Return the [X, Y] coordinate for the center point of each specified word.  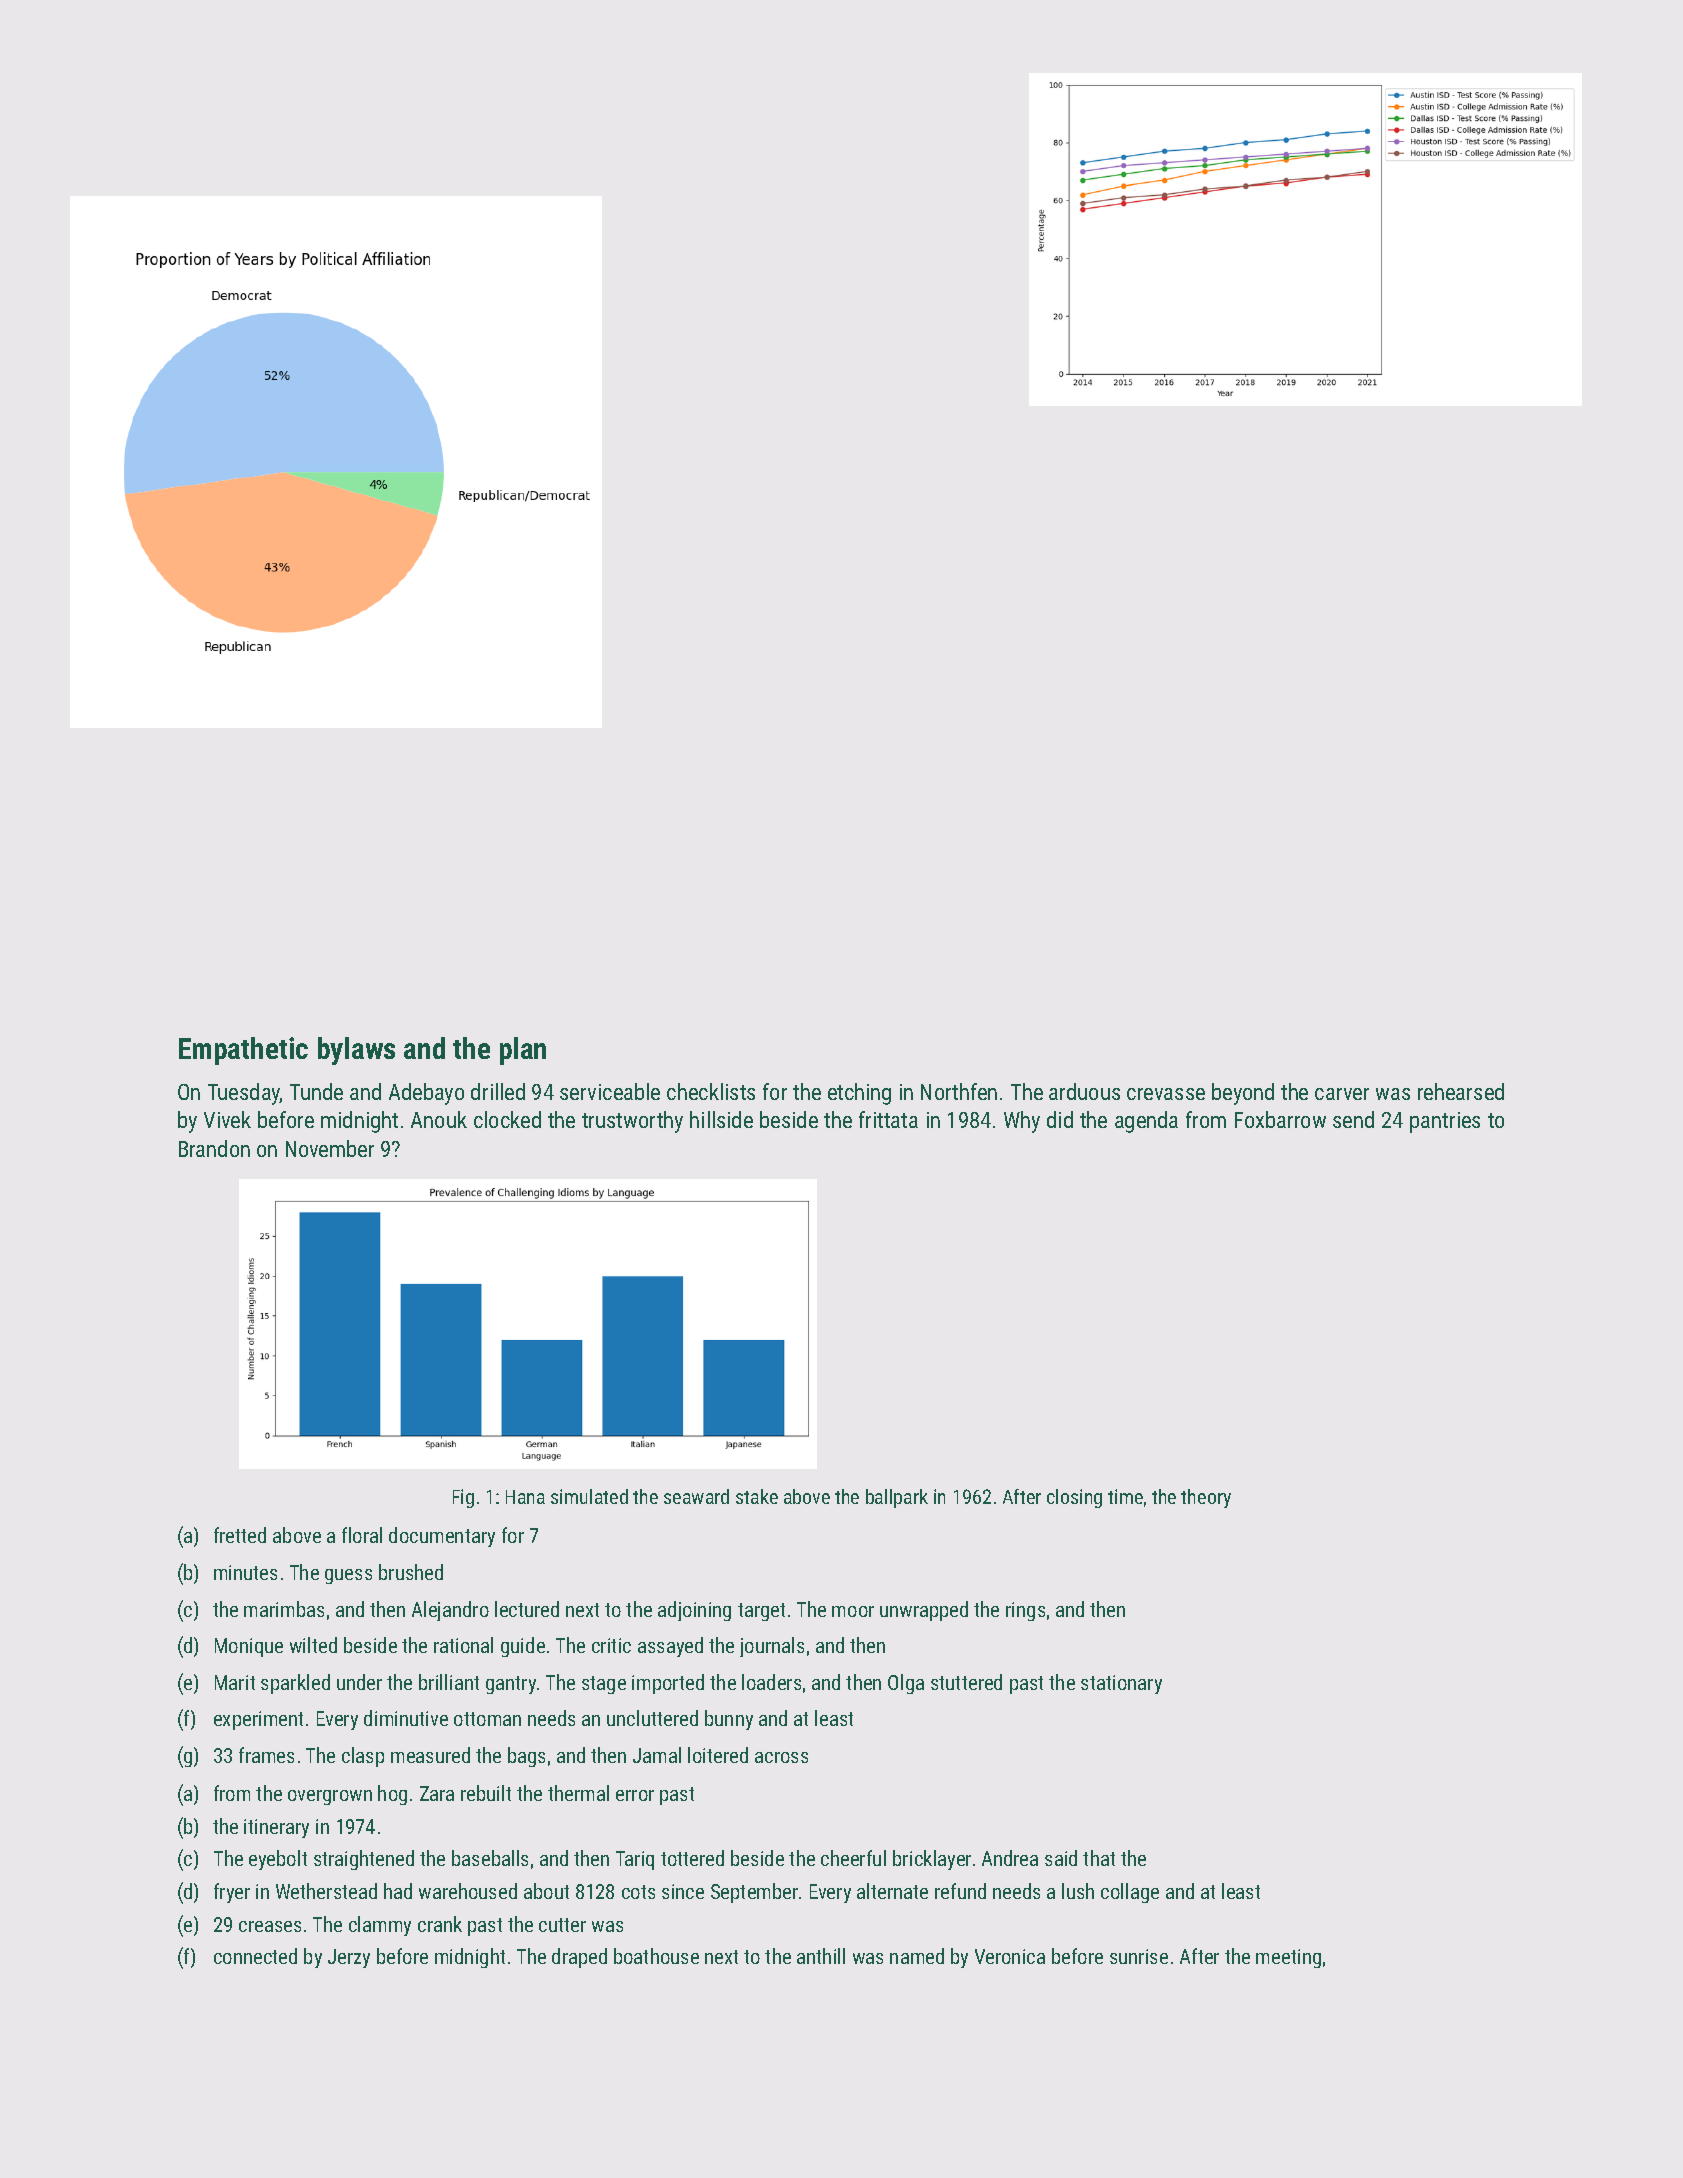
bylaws [356, 1051]
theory [1206, 1498]
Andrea [1010, 1858]
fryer [232, 1893]
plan [523, 1051]
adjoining [694, 1611]
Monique [249, 1647]
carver [1342, 1094]
